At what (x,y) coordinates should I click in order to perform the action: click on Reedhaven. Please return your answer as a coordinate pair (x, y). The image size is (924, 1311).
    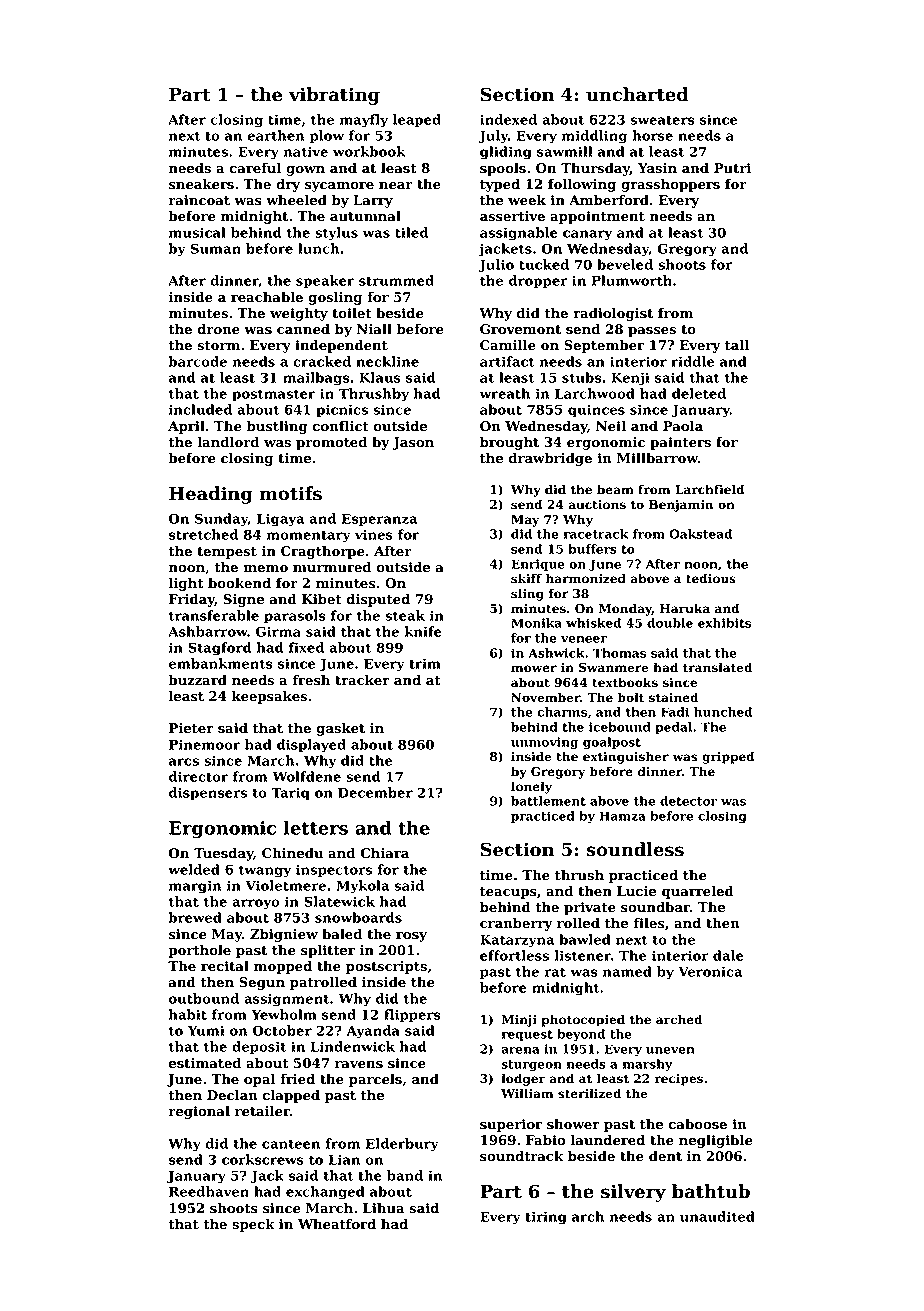
    Looking at the image, I should click on (209, 1191).
